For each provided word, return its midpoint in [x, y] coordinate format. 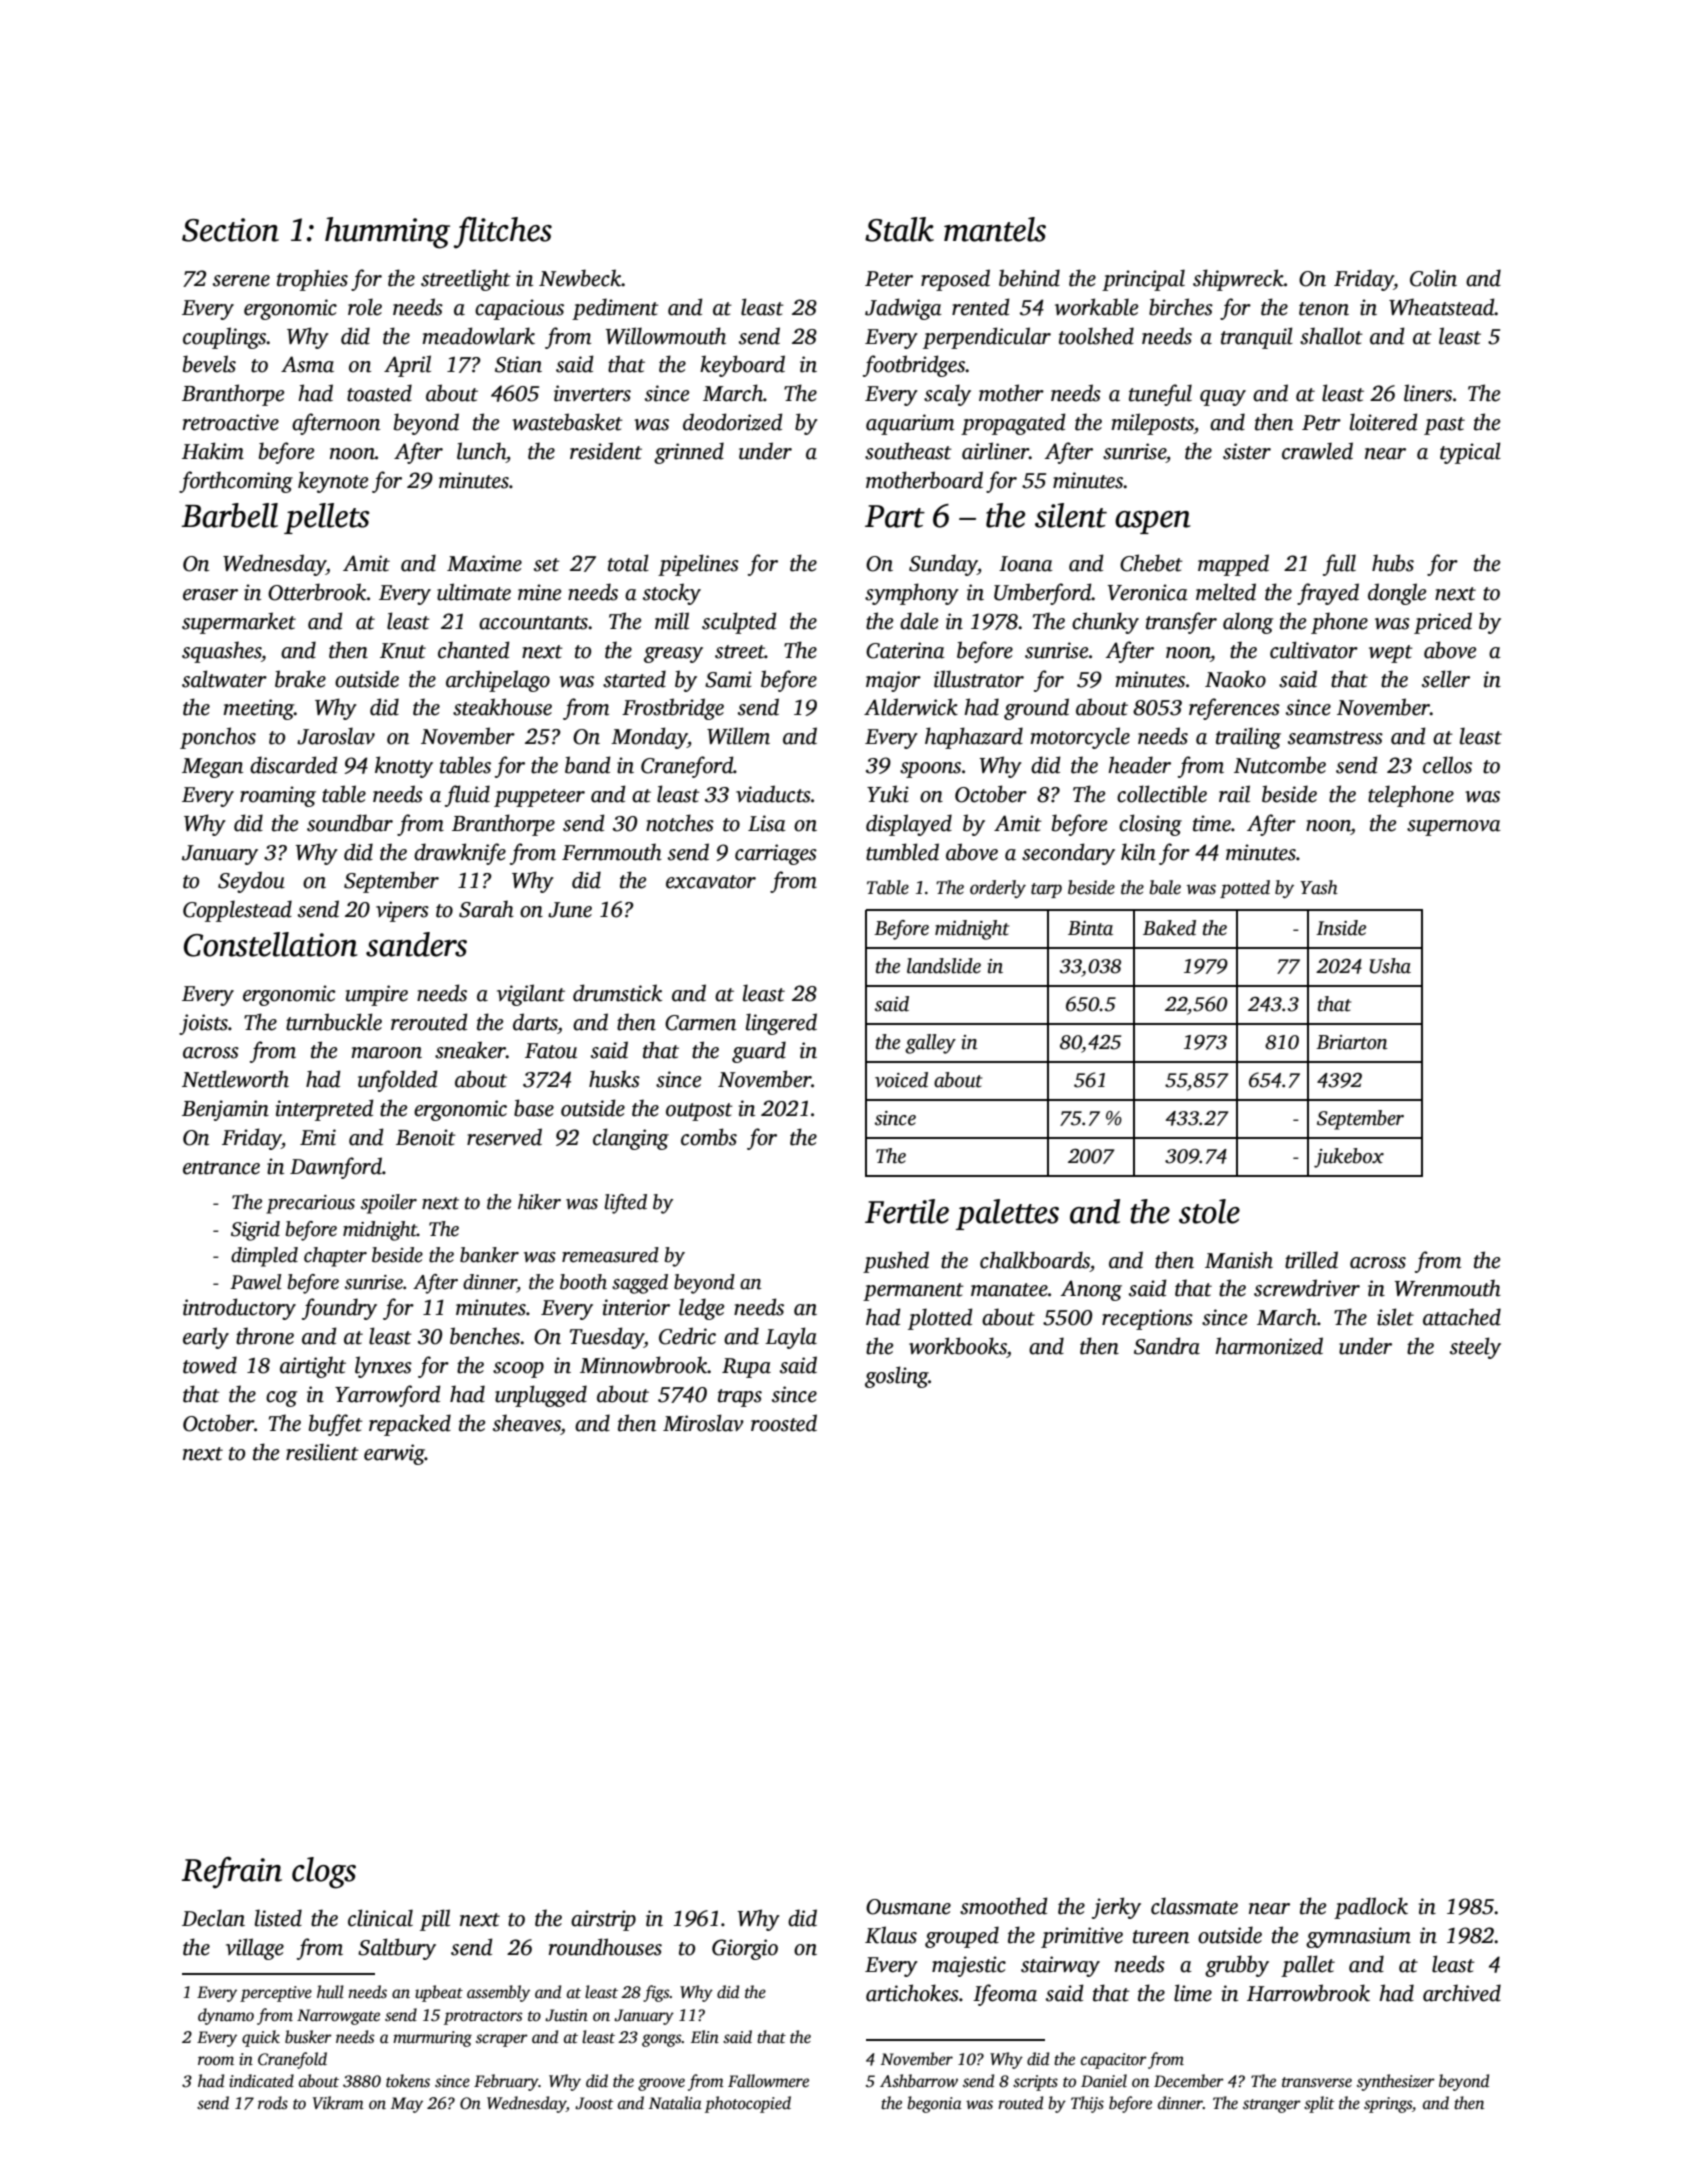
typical [1470, 453]
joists [203, 1024]
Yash [1319, 887]
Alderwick [911, 707]
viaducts [773, 794]
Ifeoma [1005, 1995]
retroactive [231, 422]
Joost [594, 2103]
